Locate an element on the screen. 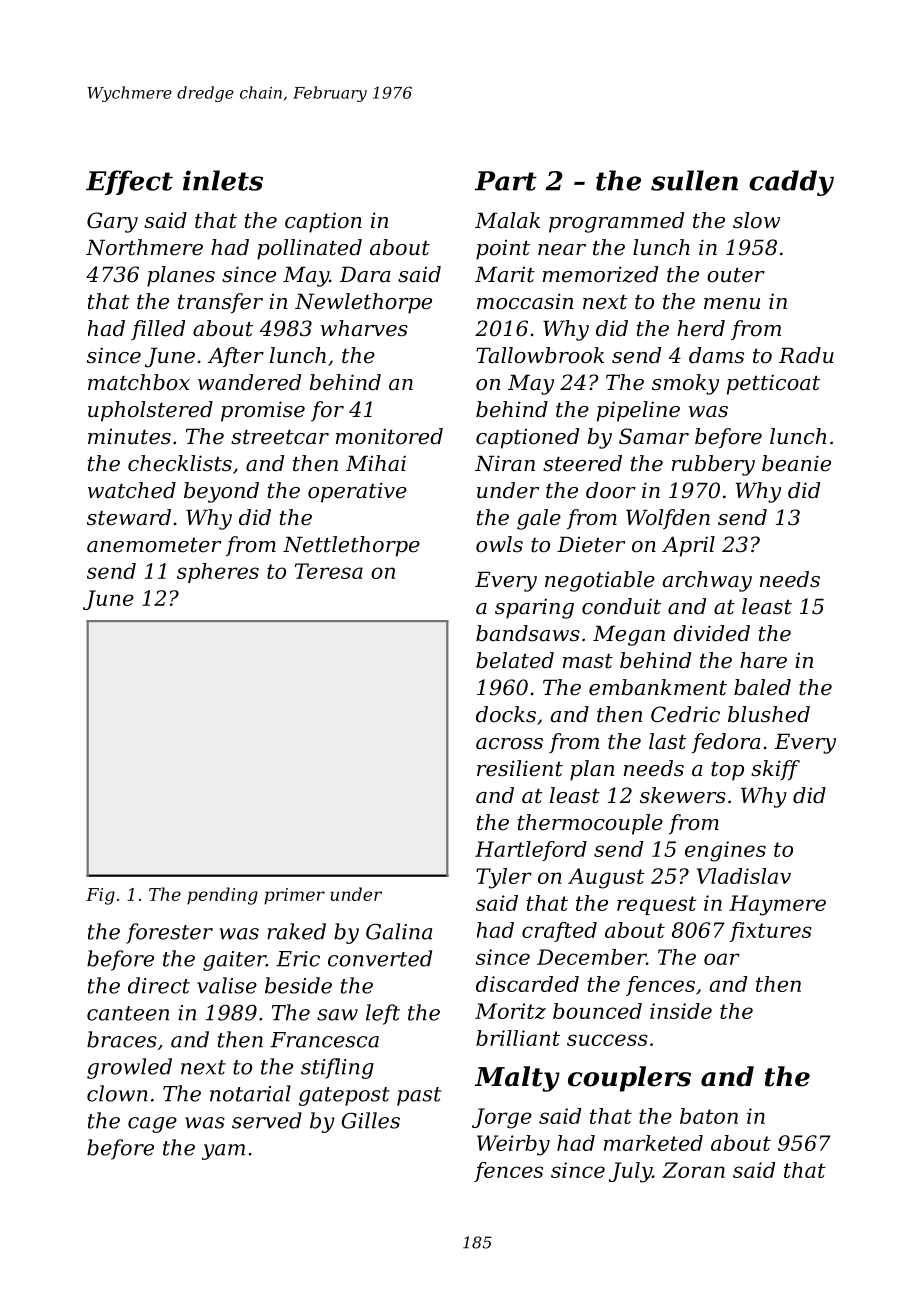  Weirby is located at coordinates (513, 1145).
